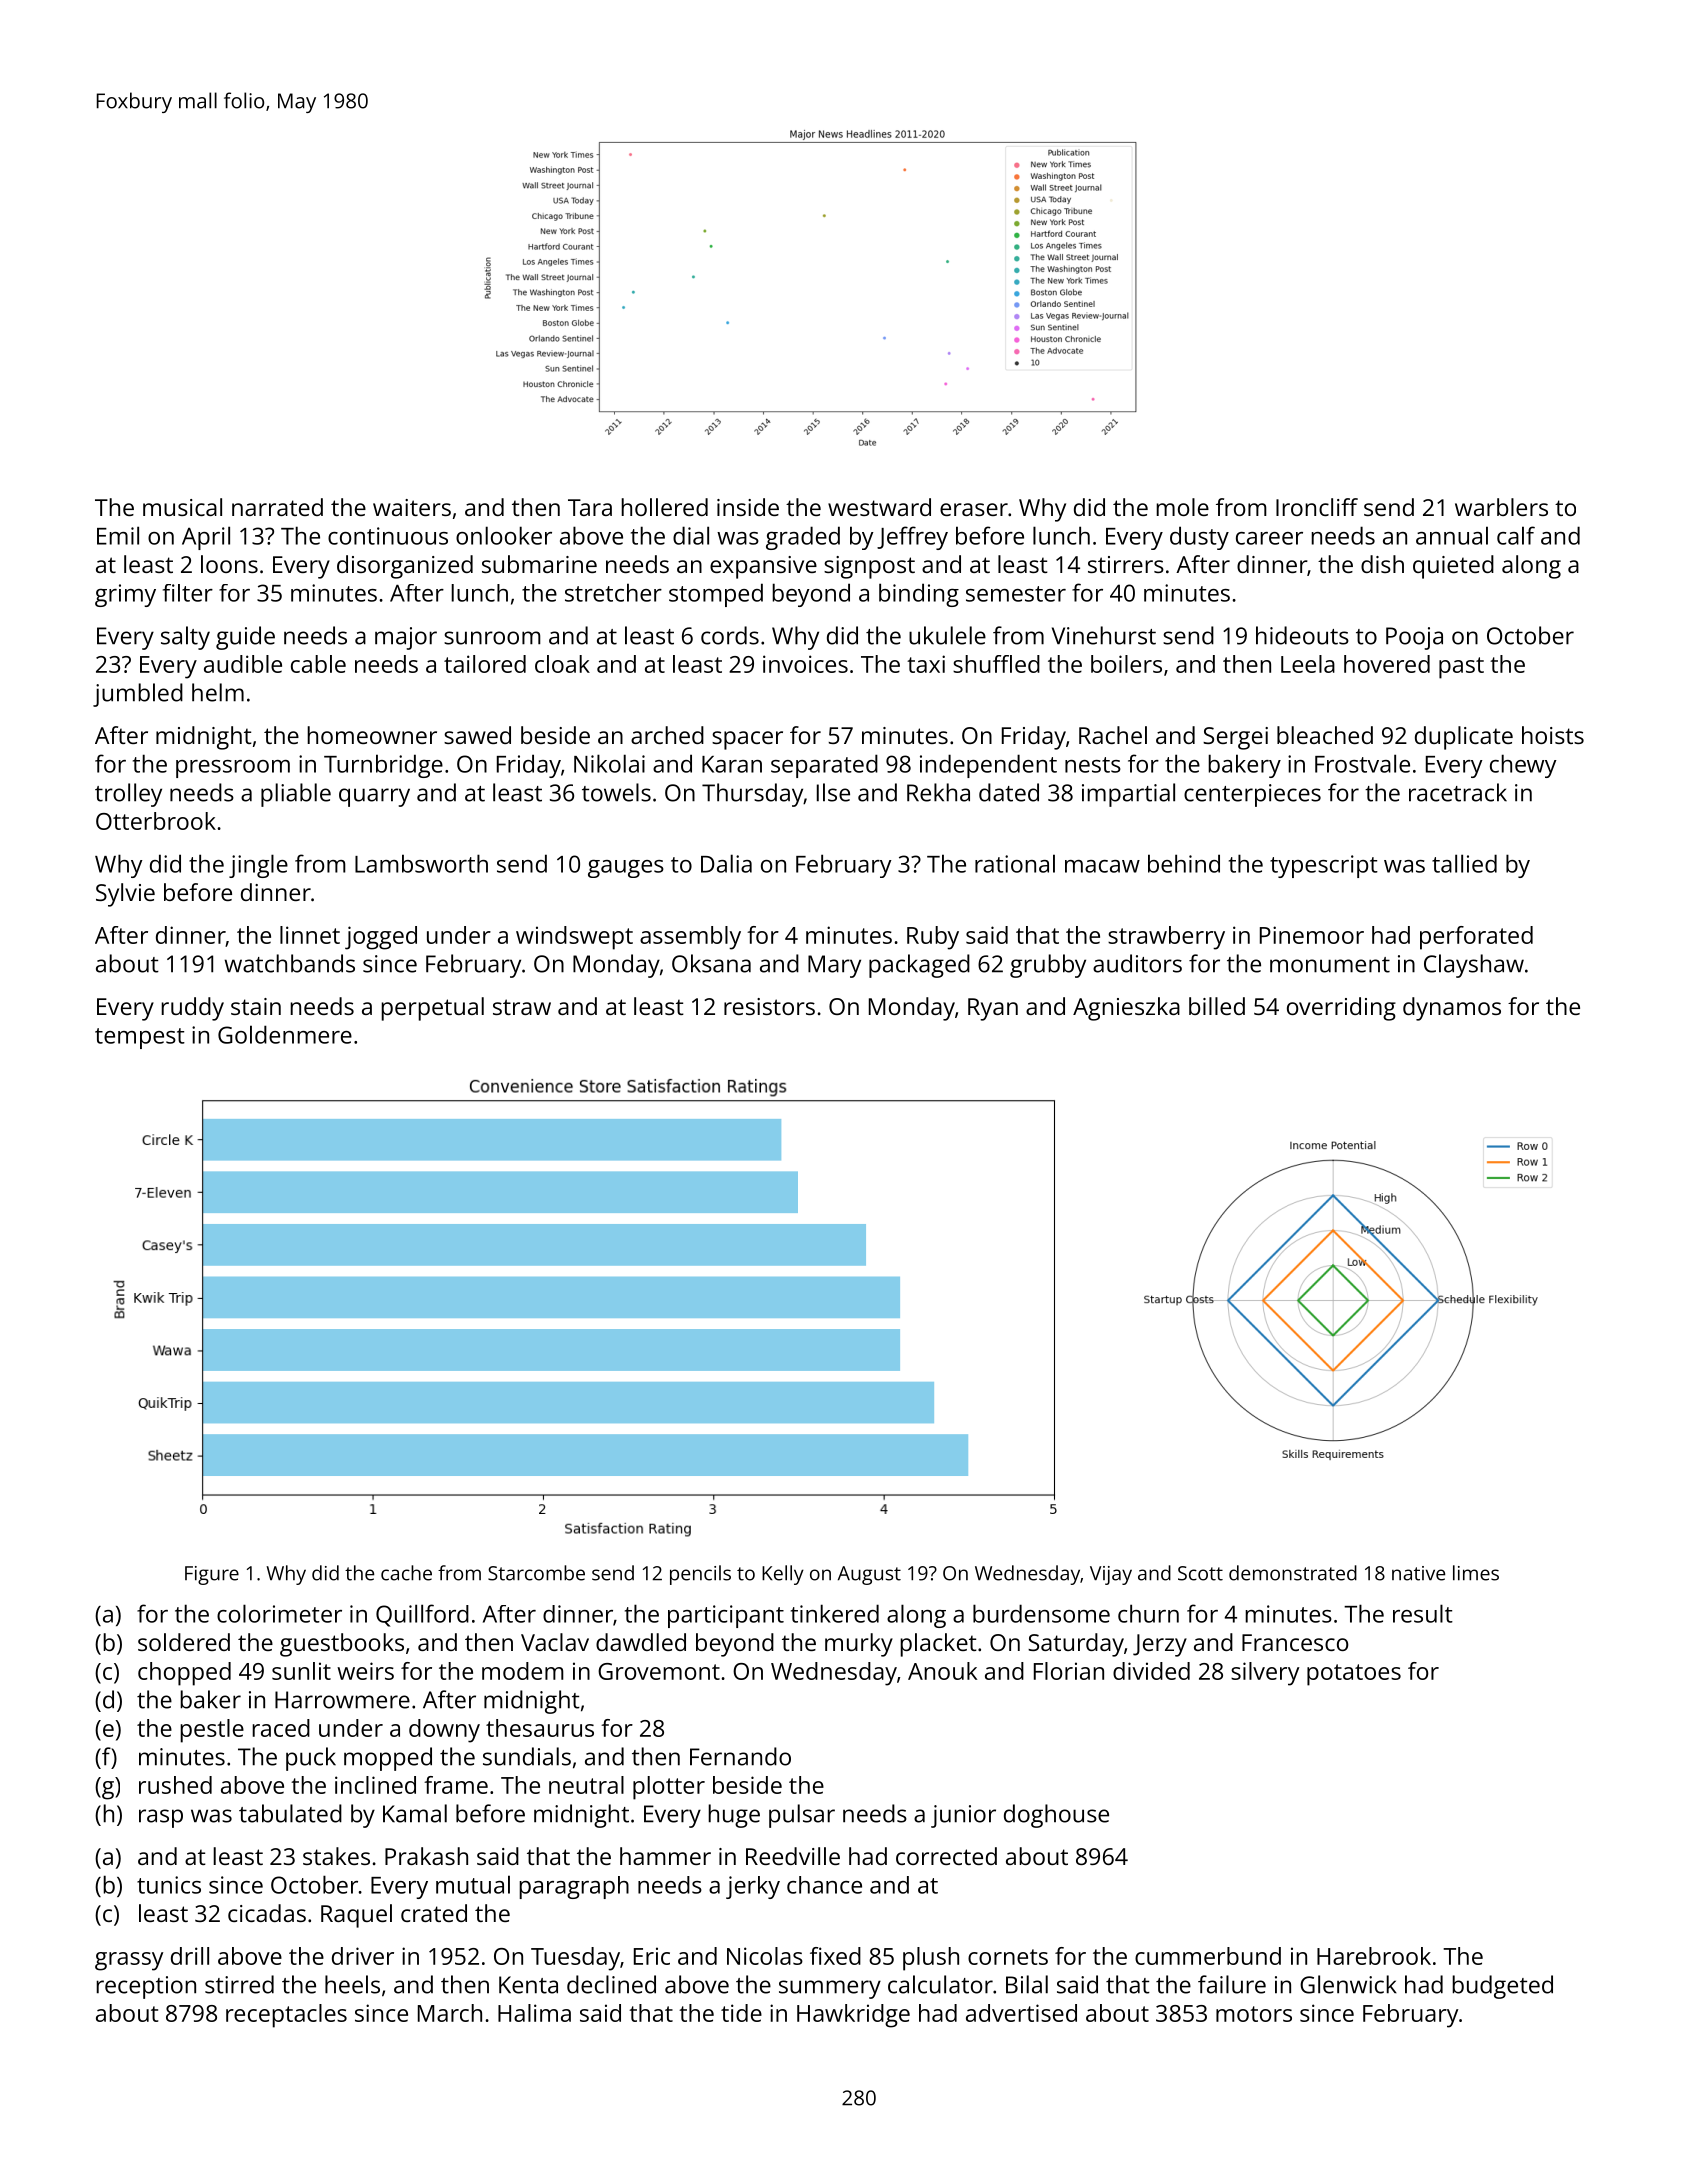 Image resolution: width=1683 pixels, height=2178 pixels. I want to click on Emil, so click(118, 535).
